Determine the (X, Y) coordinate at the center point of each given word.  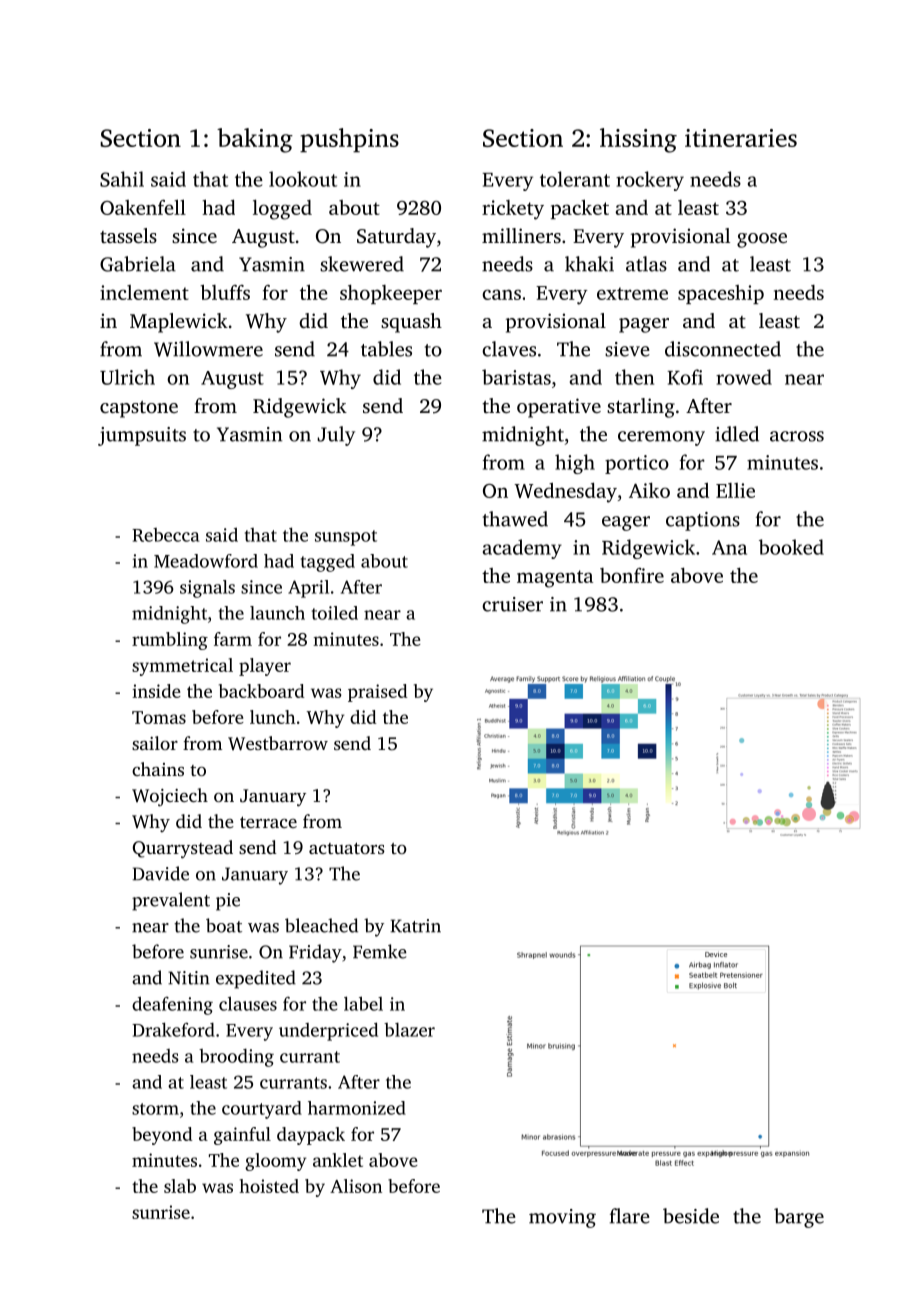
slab (180, 1186)
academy (522, 549)
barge (799, 1218)
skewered (362, 264)
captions (703, 521)
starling (641, 408)
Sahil (122, 179)
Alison (356, 1186)
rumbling (170, 641)
